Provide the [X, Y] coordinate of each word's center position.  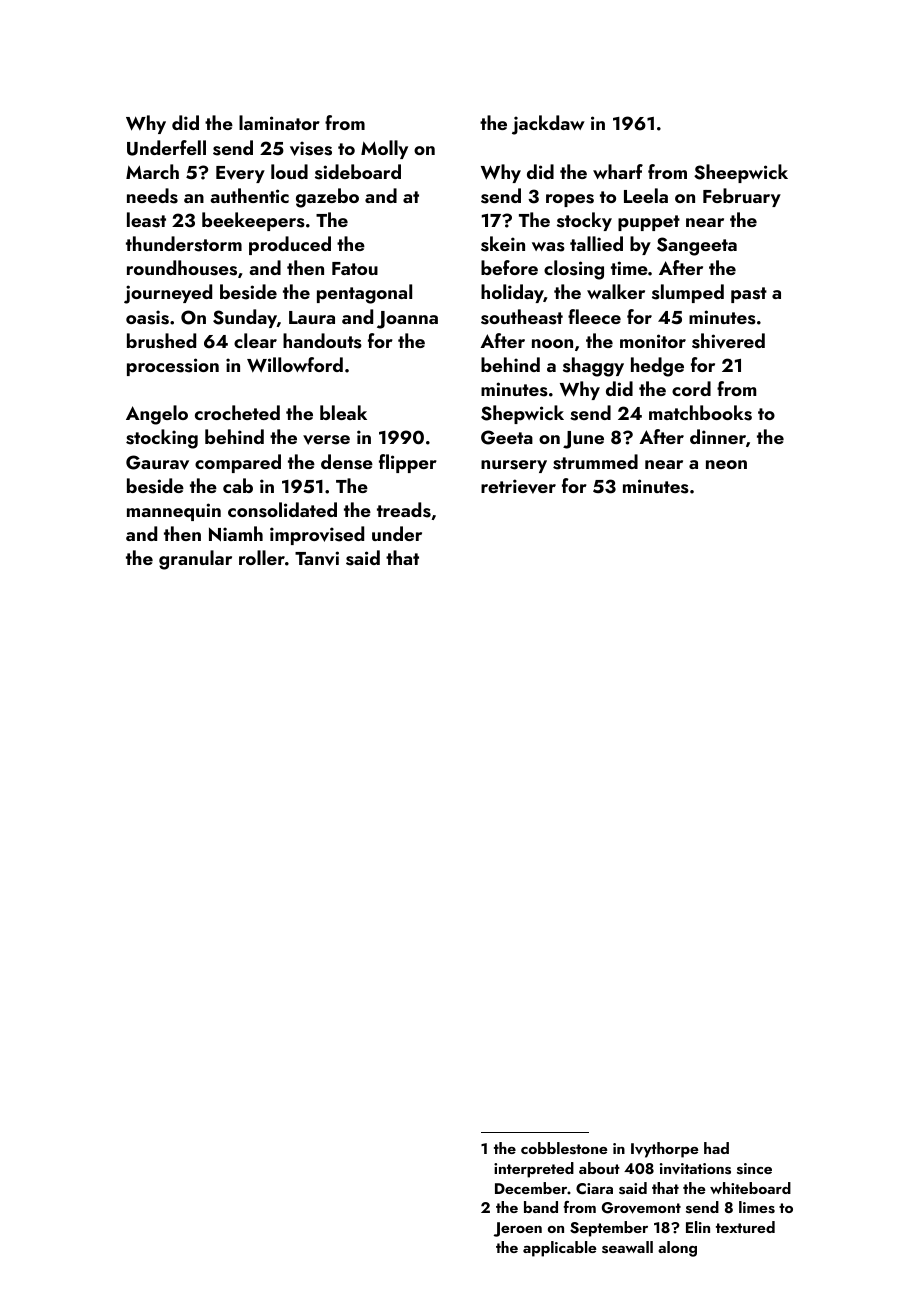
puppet [649, 223]
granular [195, 560]
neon [726, 464]
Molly [384, 149]
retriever [518, 486]
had [716, 1148]
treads [404, 510]
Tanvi [317, 558]
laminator [279, 122]
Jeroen [518, 1229]
